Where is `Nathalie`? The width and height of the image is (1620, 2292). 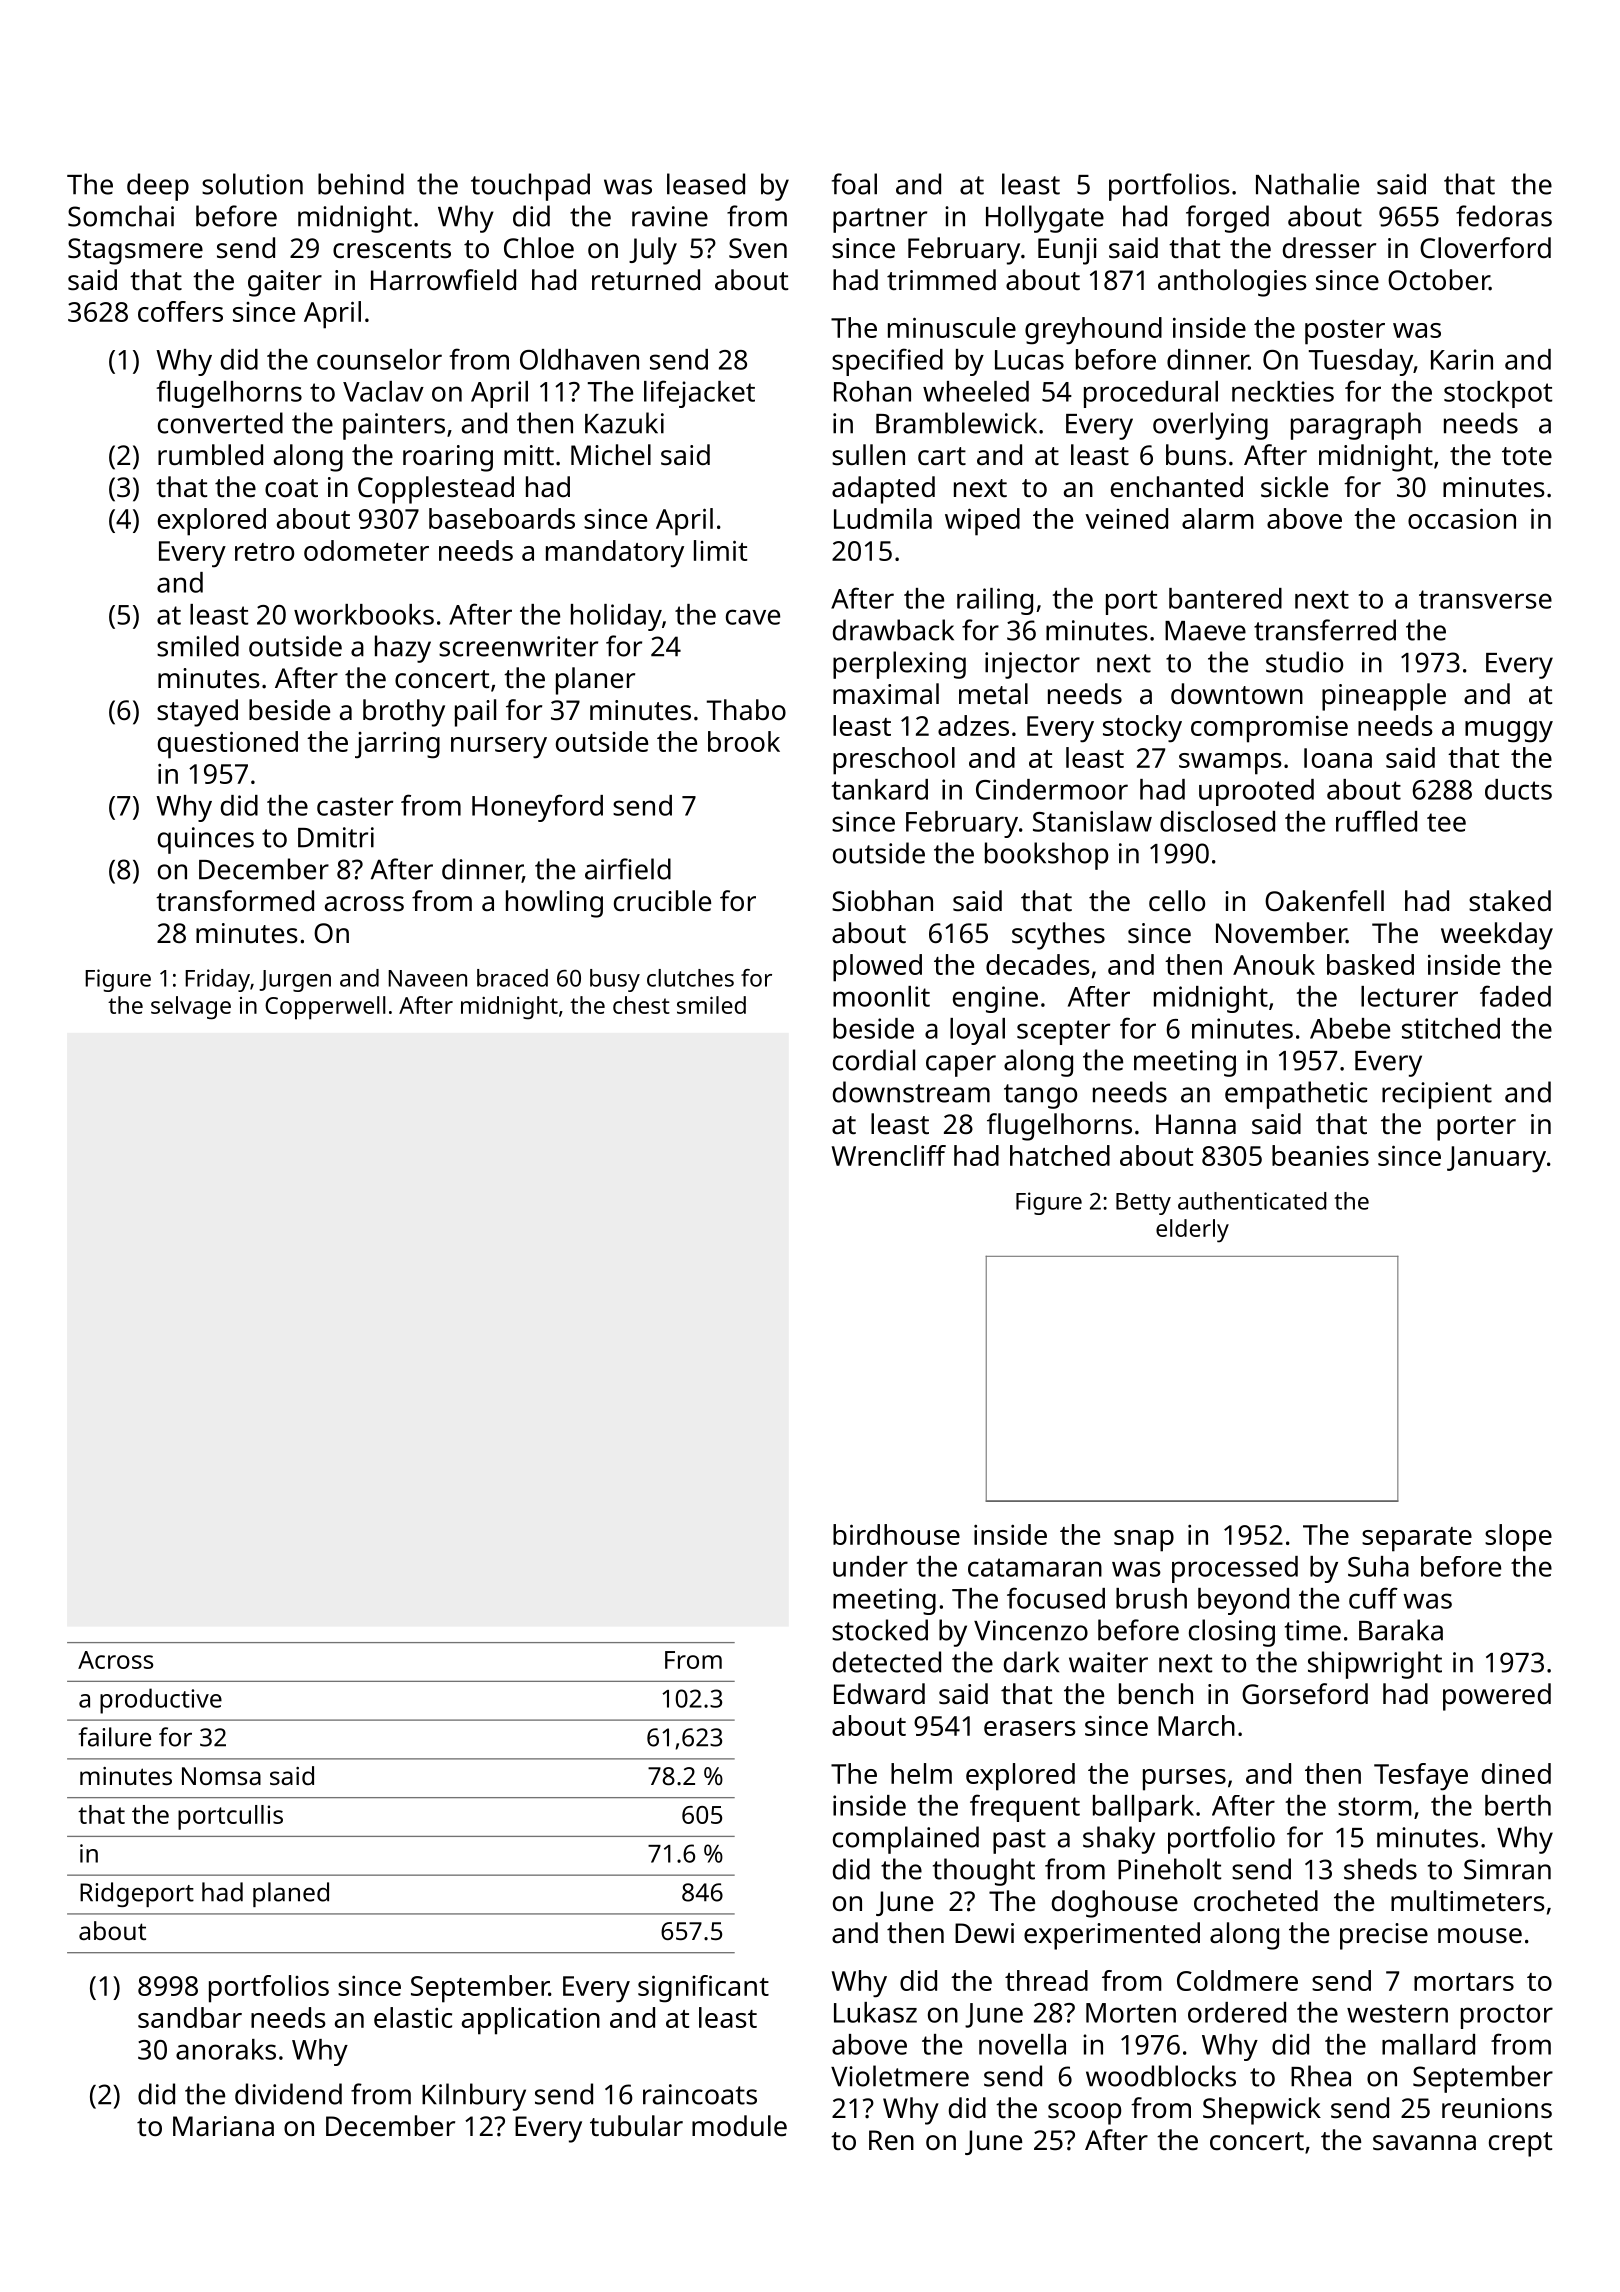 Nathalie is located at coordinates (1307, 184).
